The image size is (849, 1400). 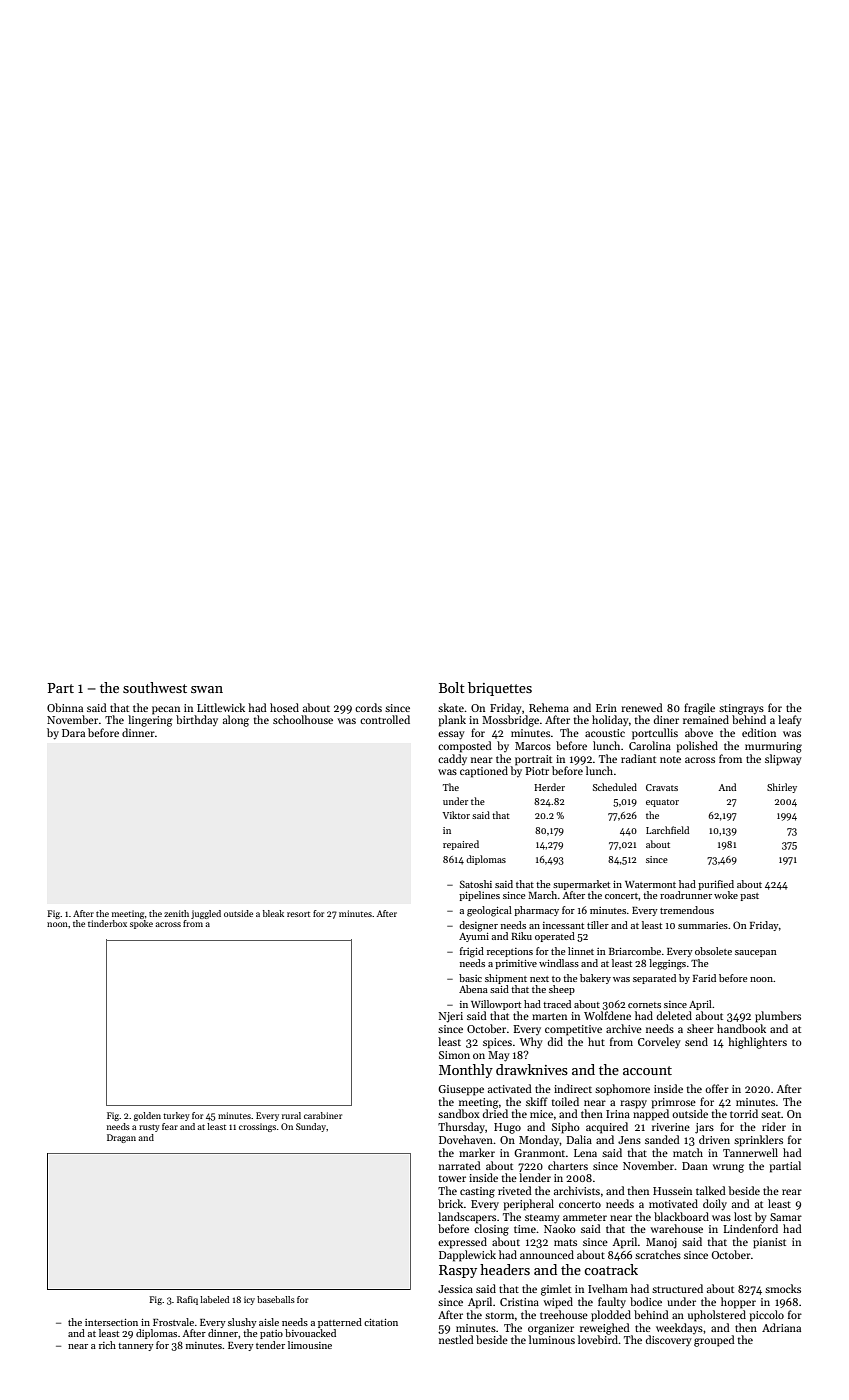 What do you see at coordinates (790, 721) in the screenshot?
I see `leafy` at bounding box center [790, 721].
